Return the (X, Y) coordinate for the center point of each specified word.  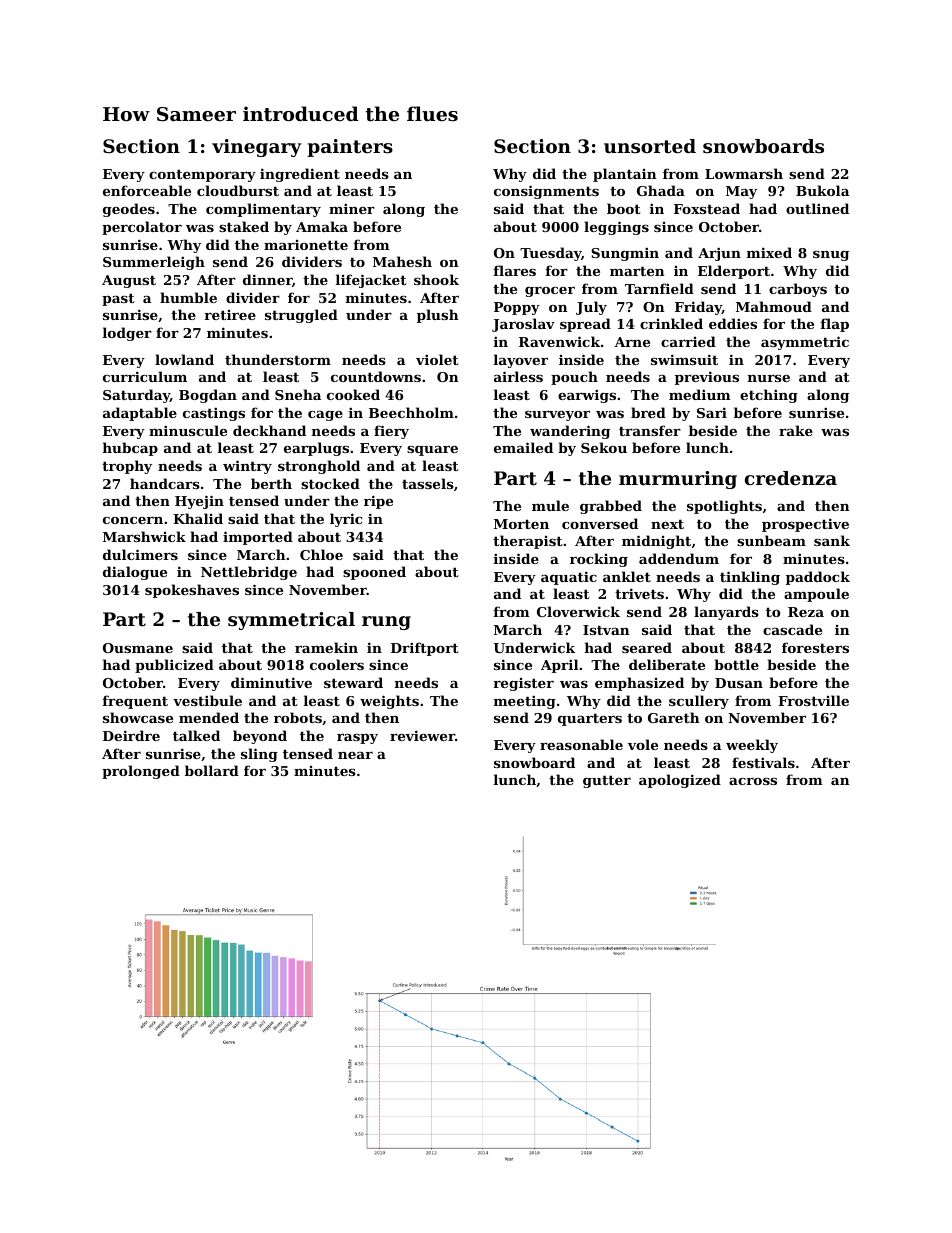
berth (271, 483)
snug (831, 256)
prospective (805, 525)
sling (259, 755)
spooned (374, 573)
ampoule (816, 595)
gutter (607, 781)
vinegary (257, 148)
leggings (616, 228)
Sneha (298, 394)
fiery (391, 432)
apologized (680, 781)
